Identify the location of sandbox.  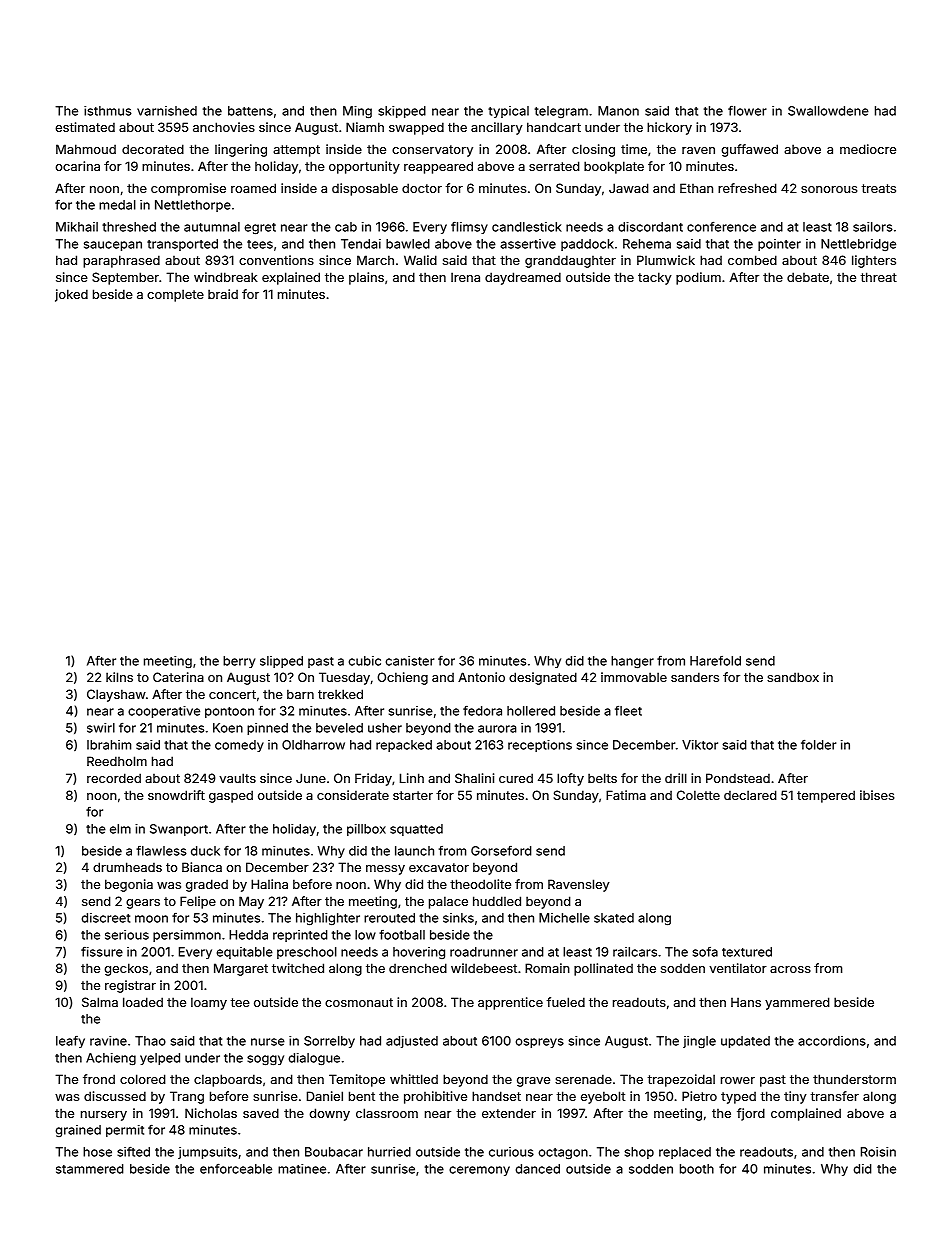
(793, 677).
